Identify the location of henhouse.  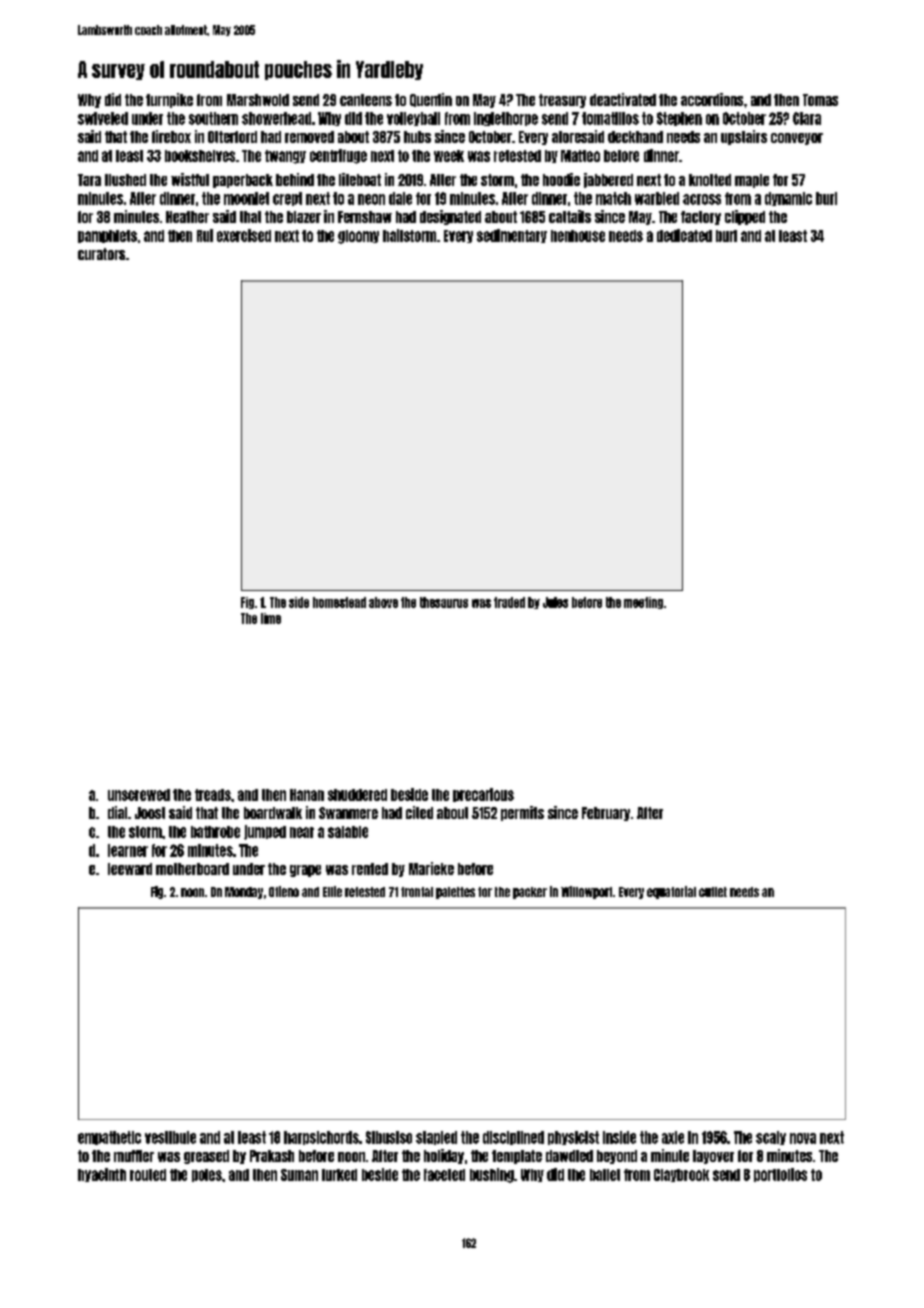
(578, 236).
